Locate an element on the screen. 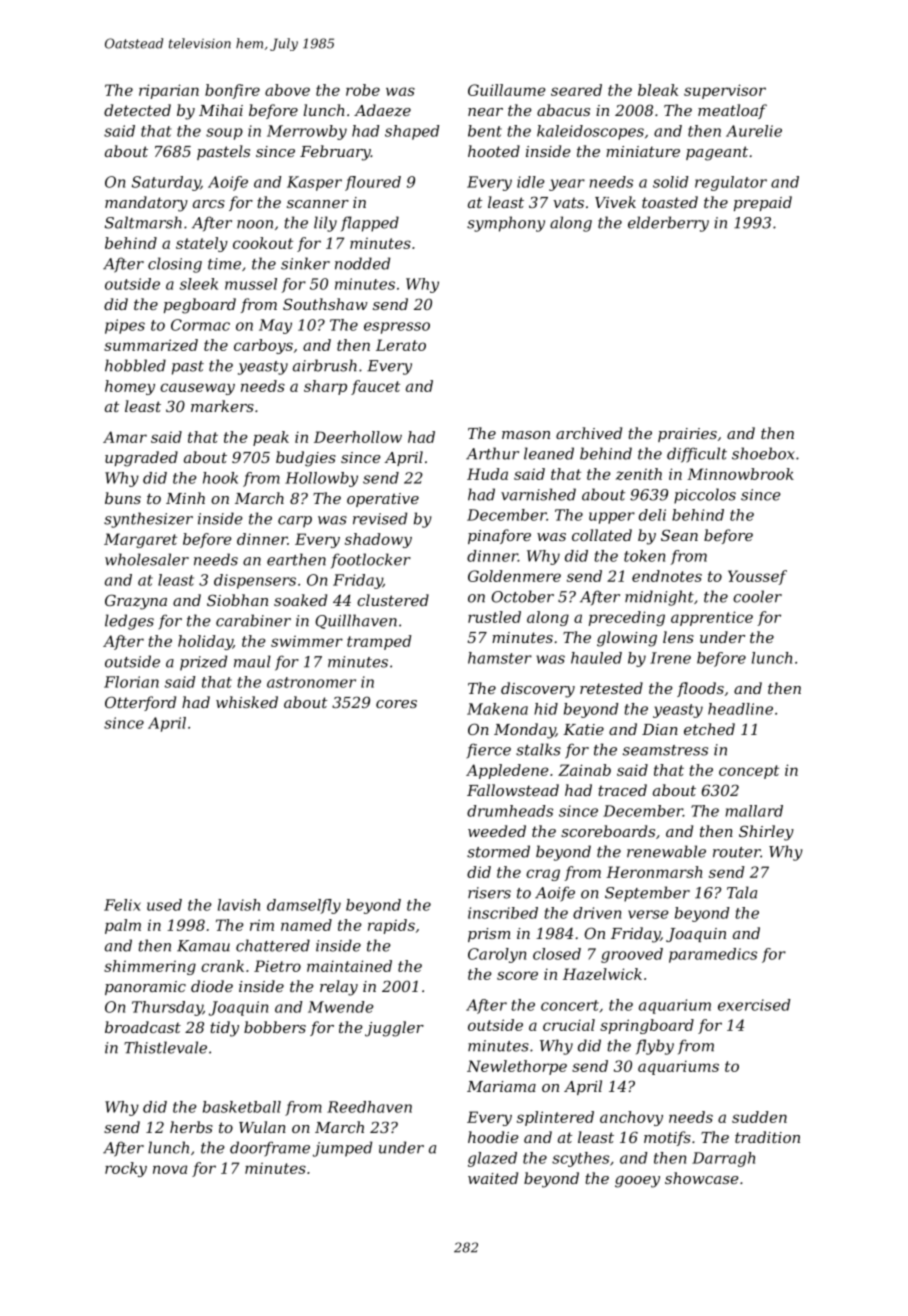 This screenshot has height=1316, width=908. shaped is located at coordinates (412, 132).
